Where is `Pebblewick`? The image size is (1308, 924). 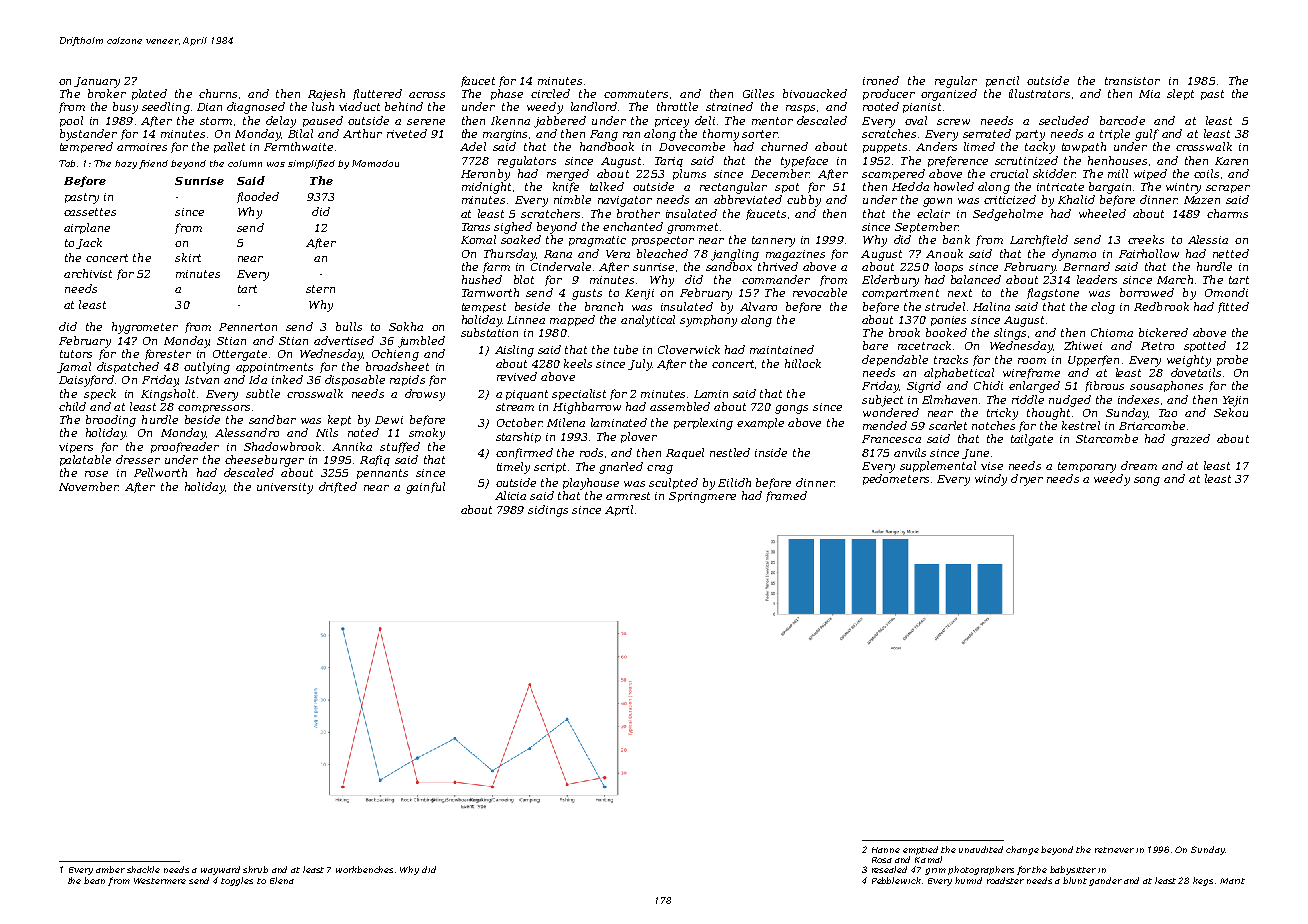 Pebblewick is located at coordinates (896, 880).
